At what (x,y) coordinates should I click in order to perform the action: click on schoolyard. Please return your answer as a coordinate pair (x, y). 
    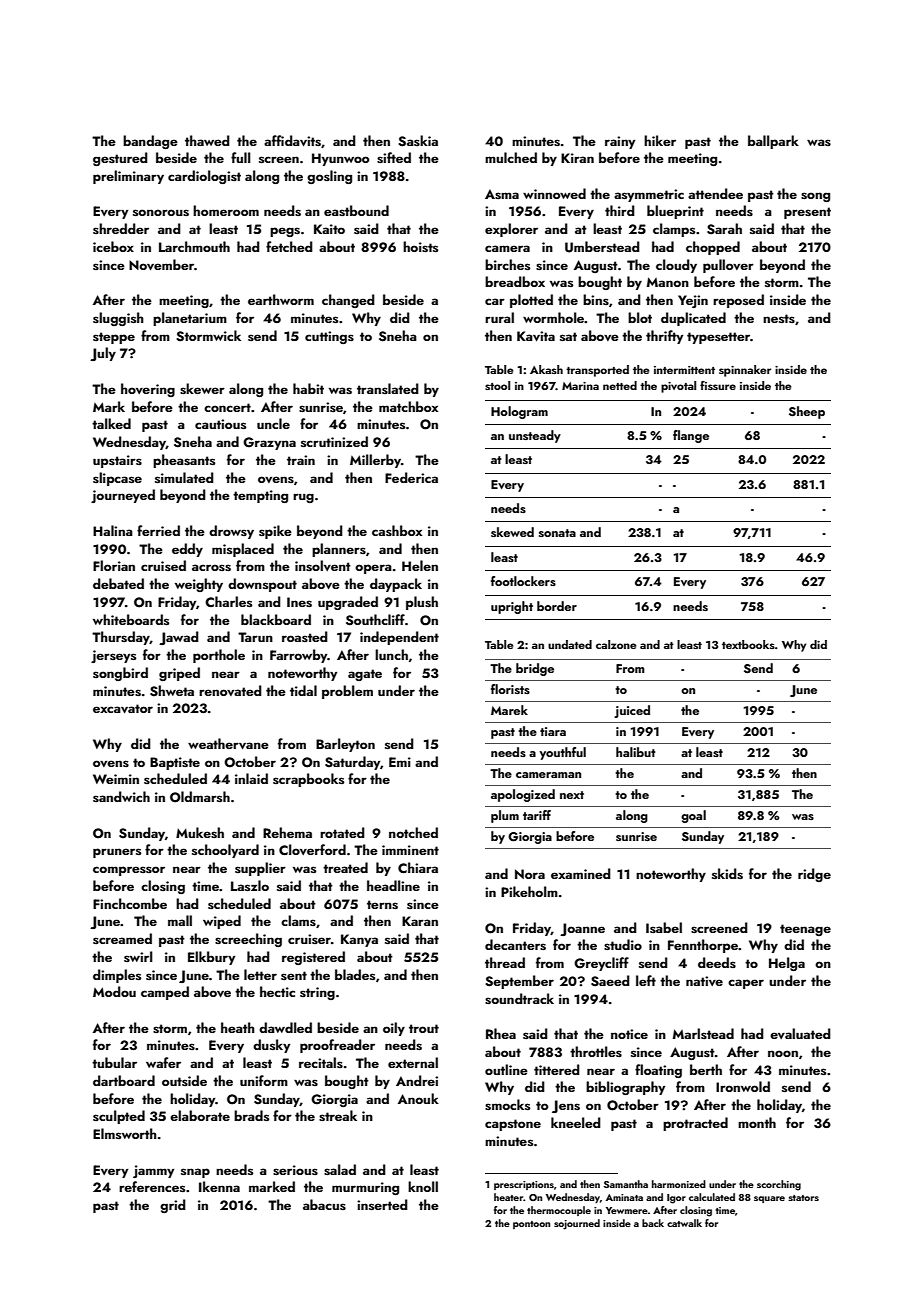
    Looking at the image, I should click on (225, 851).
